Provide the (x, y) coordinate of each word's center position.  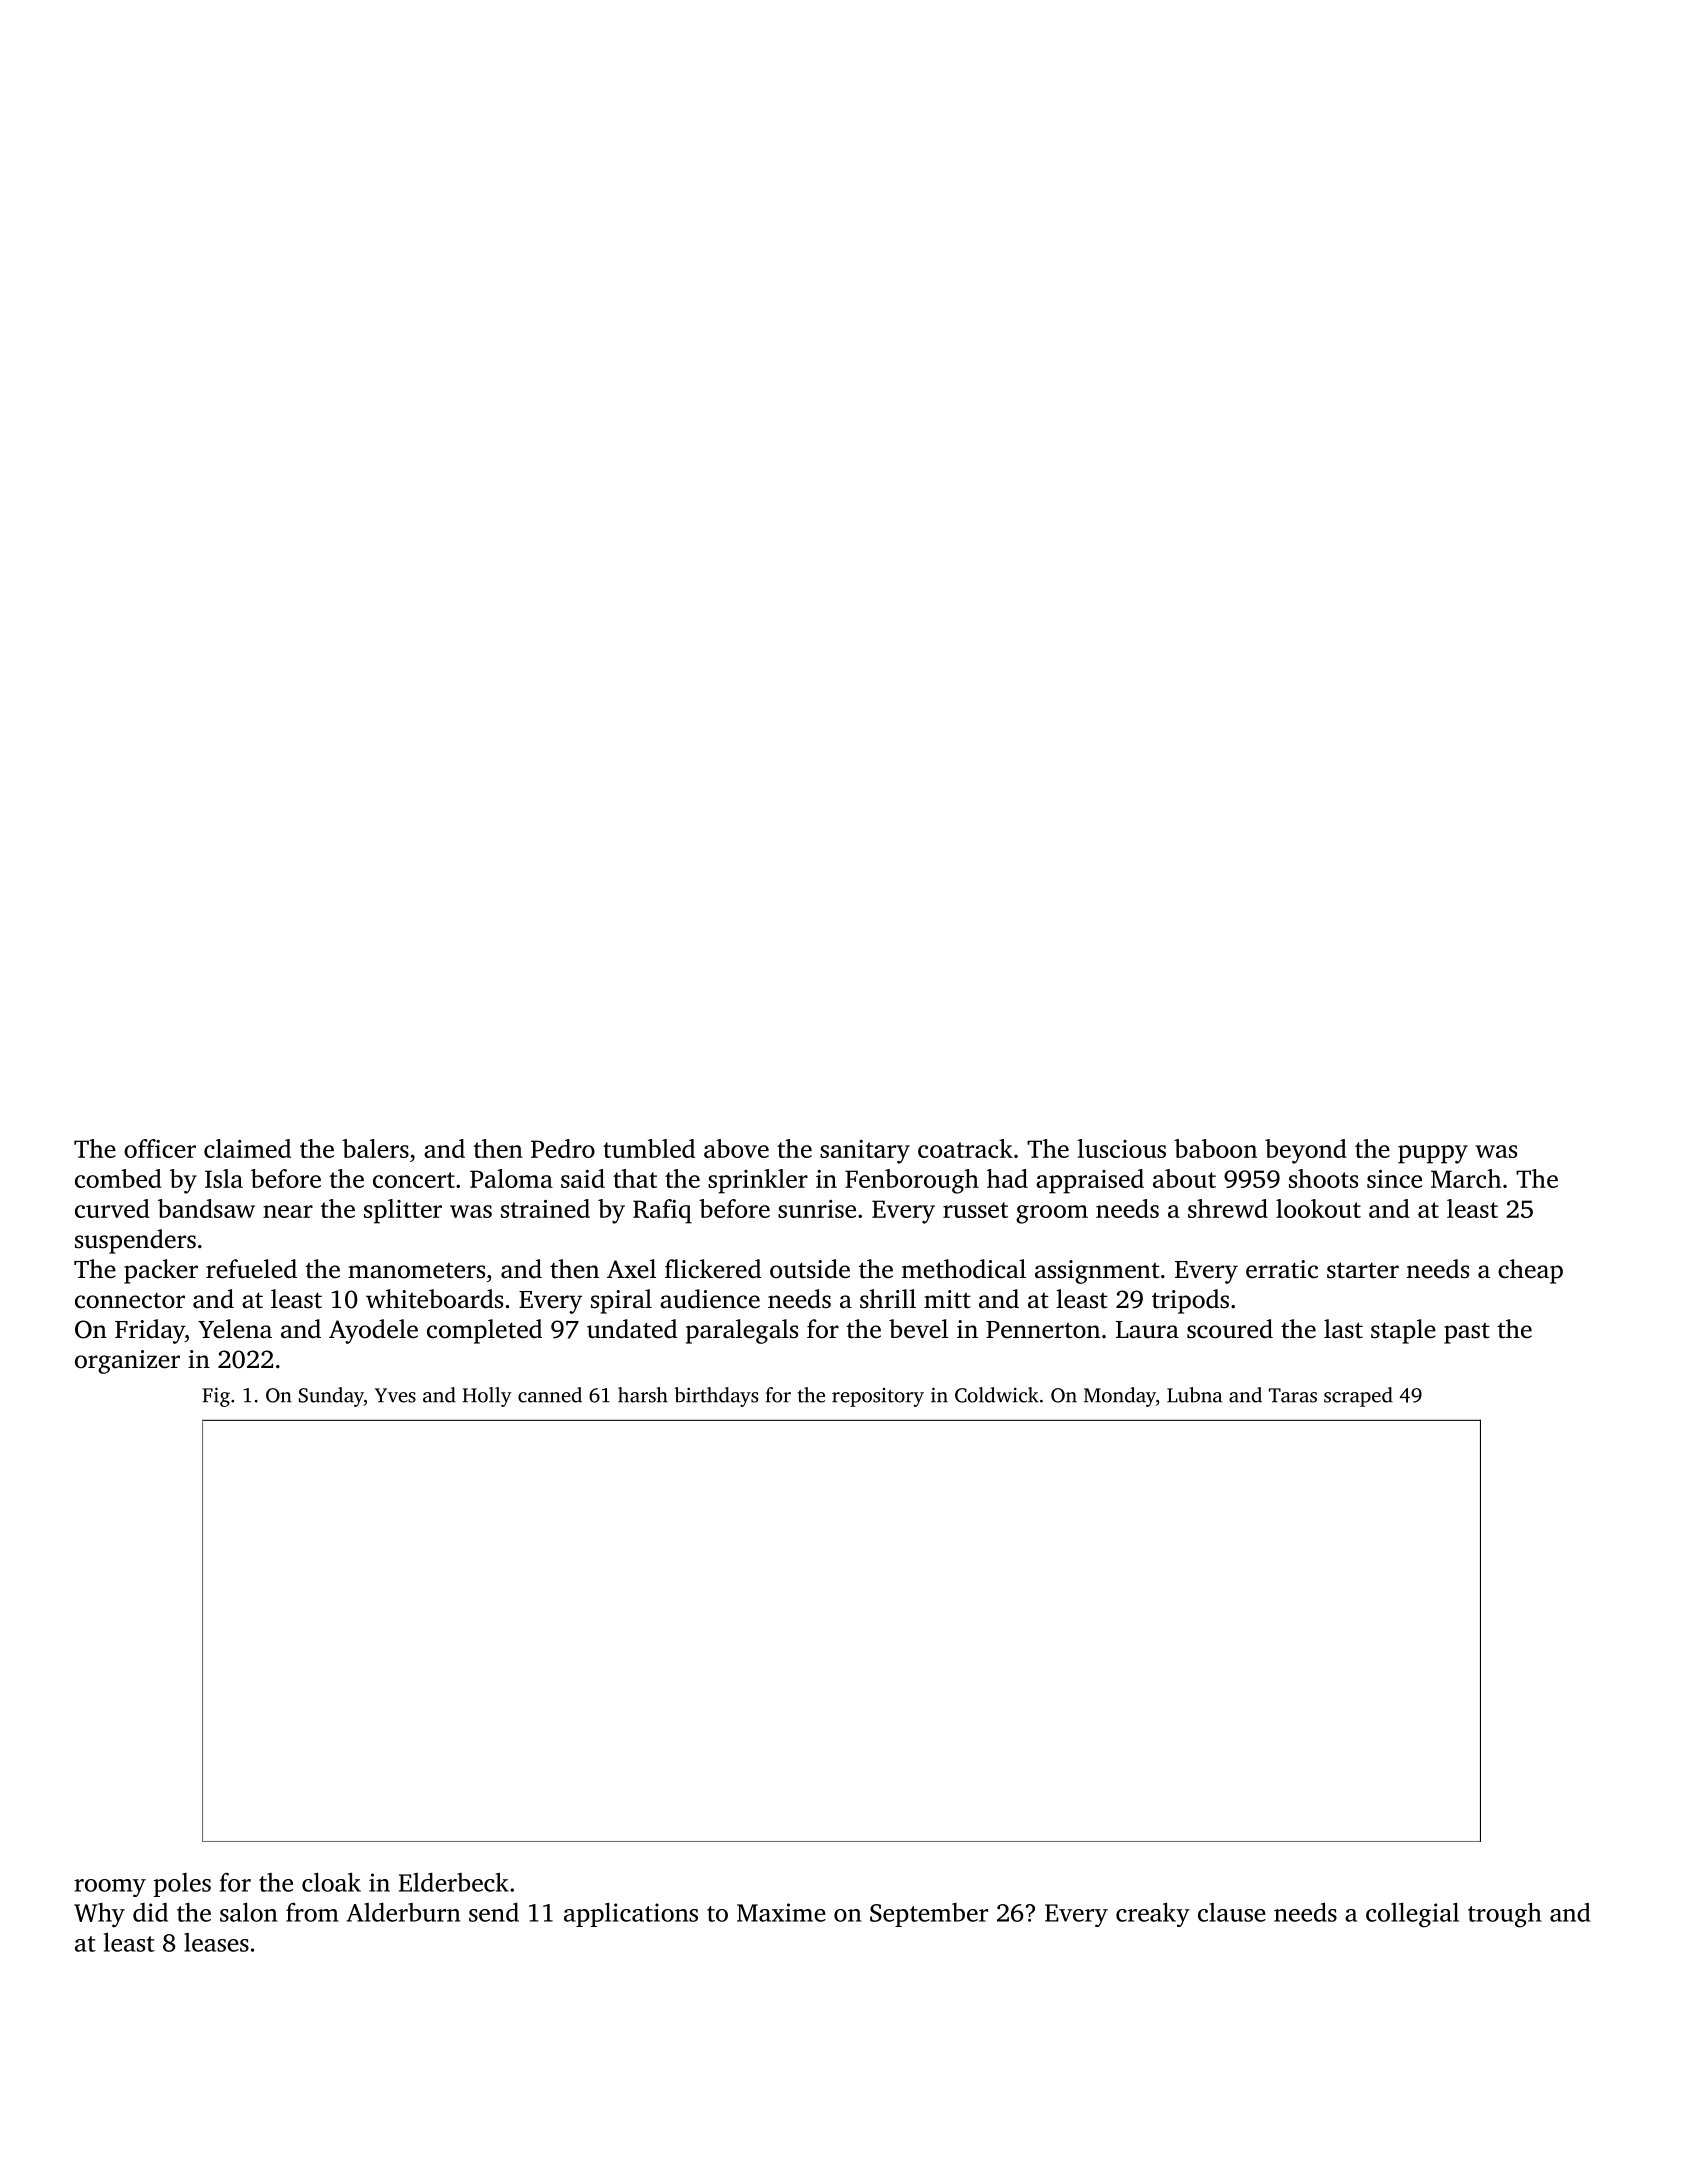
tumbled (649, 1148)
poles (182, 1885)
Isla (224, 1178)
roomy (110, 1888)
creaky (1153, 1915)
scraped (1358, 1397)
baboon (1215, 1148)
